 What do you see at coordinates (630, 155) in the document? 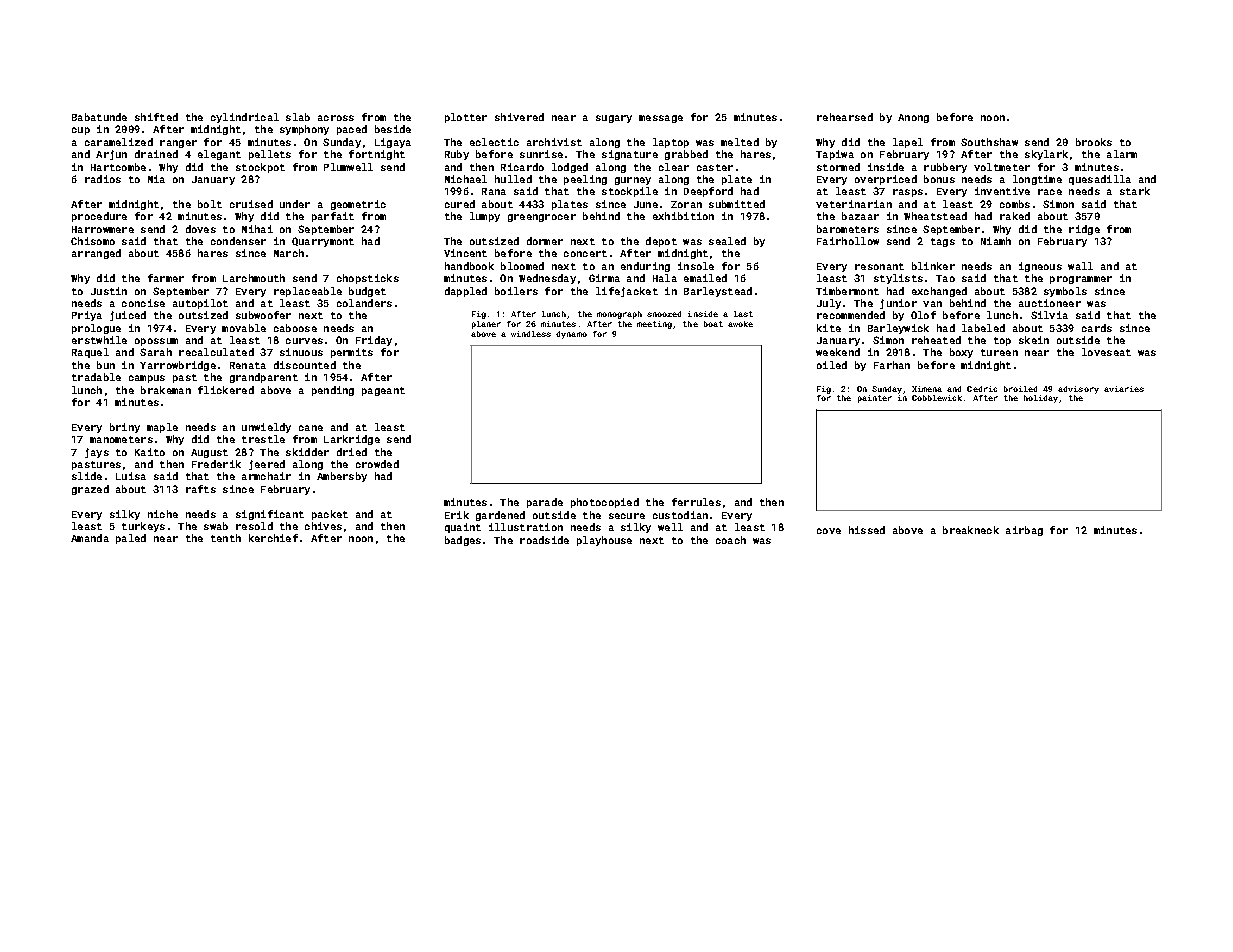
I see `signature` at bounding box center [630, 155].
